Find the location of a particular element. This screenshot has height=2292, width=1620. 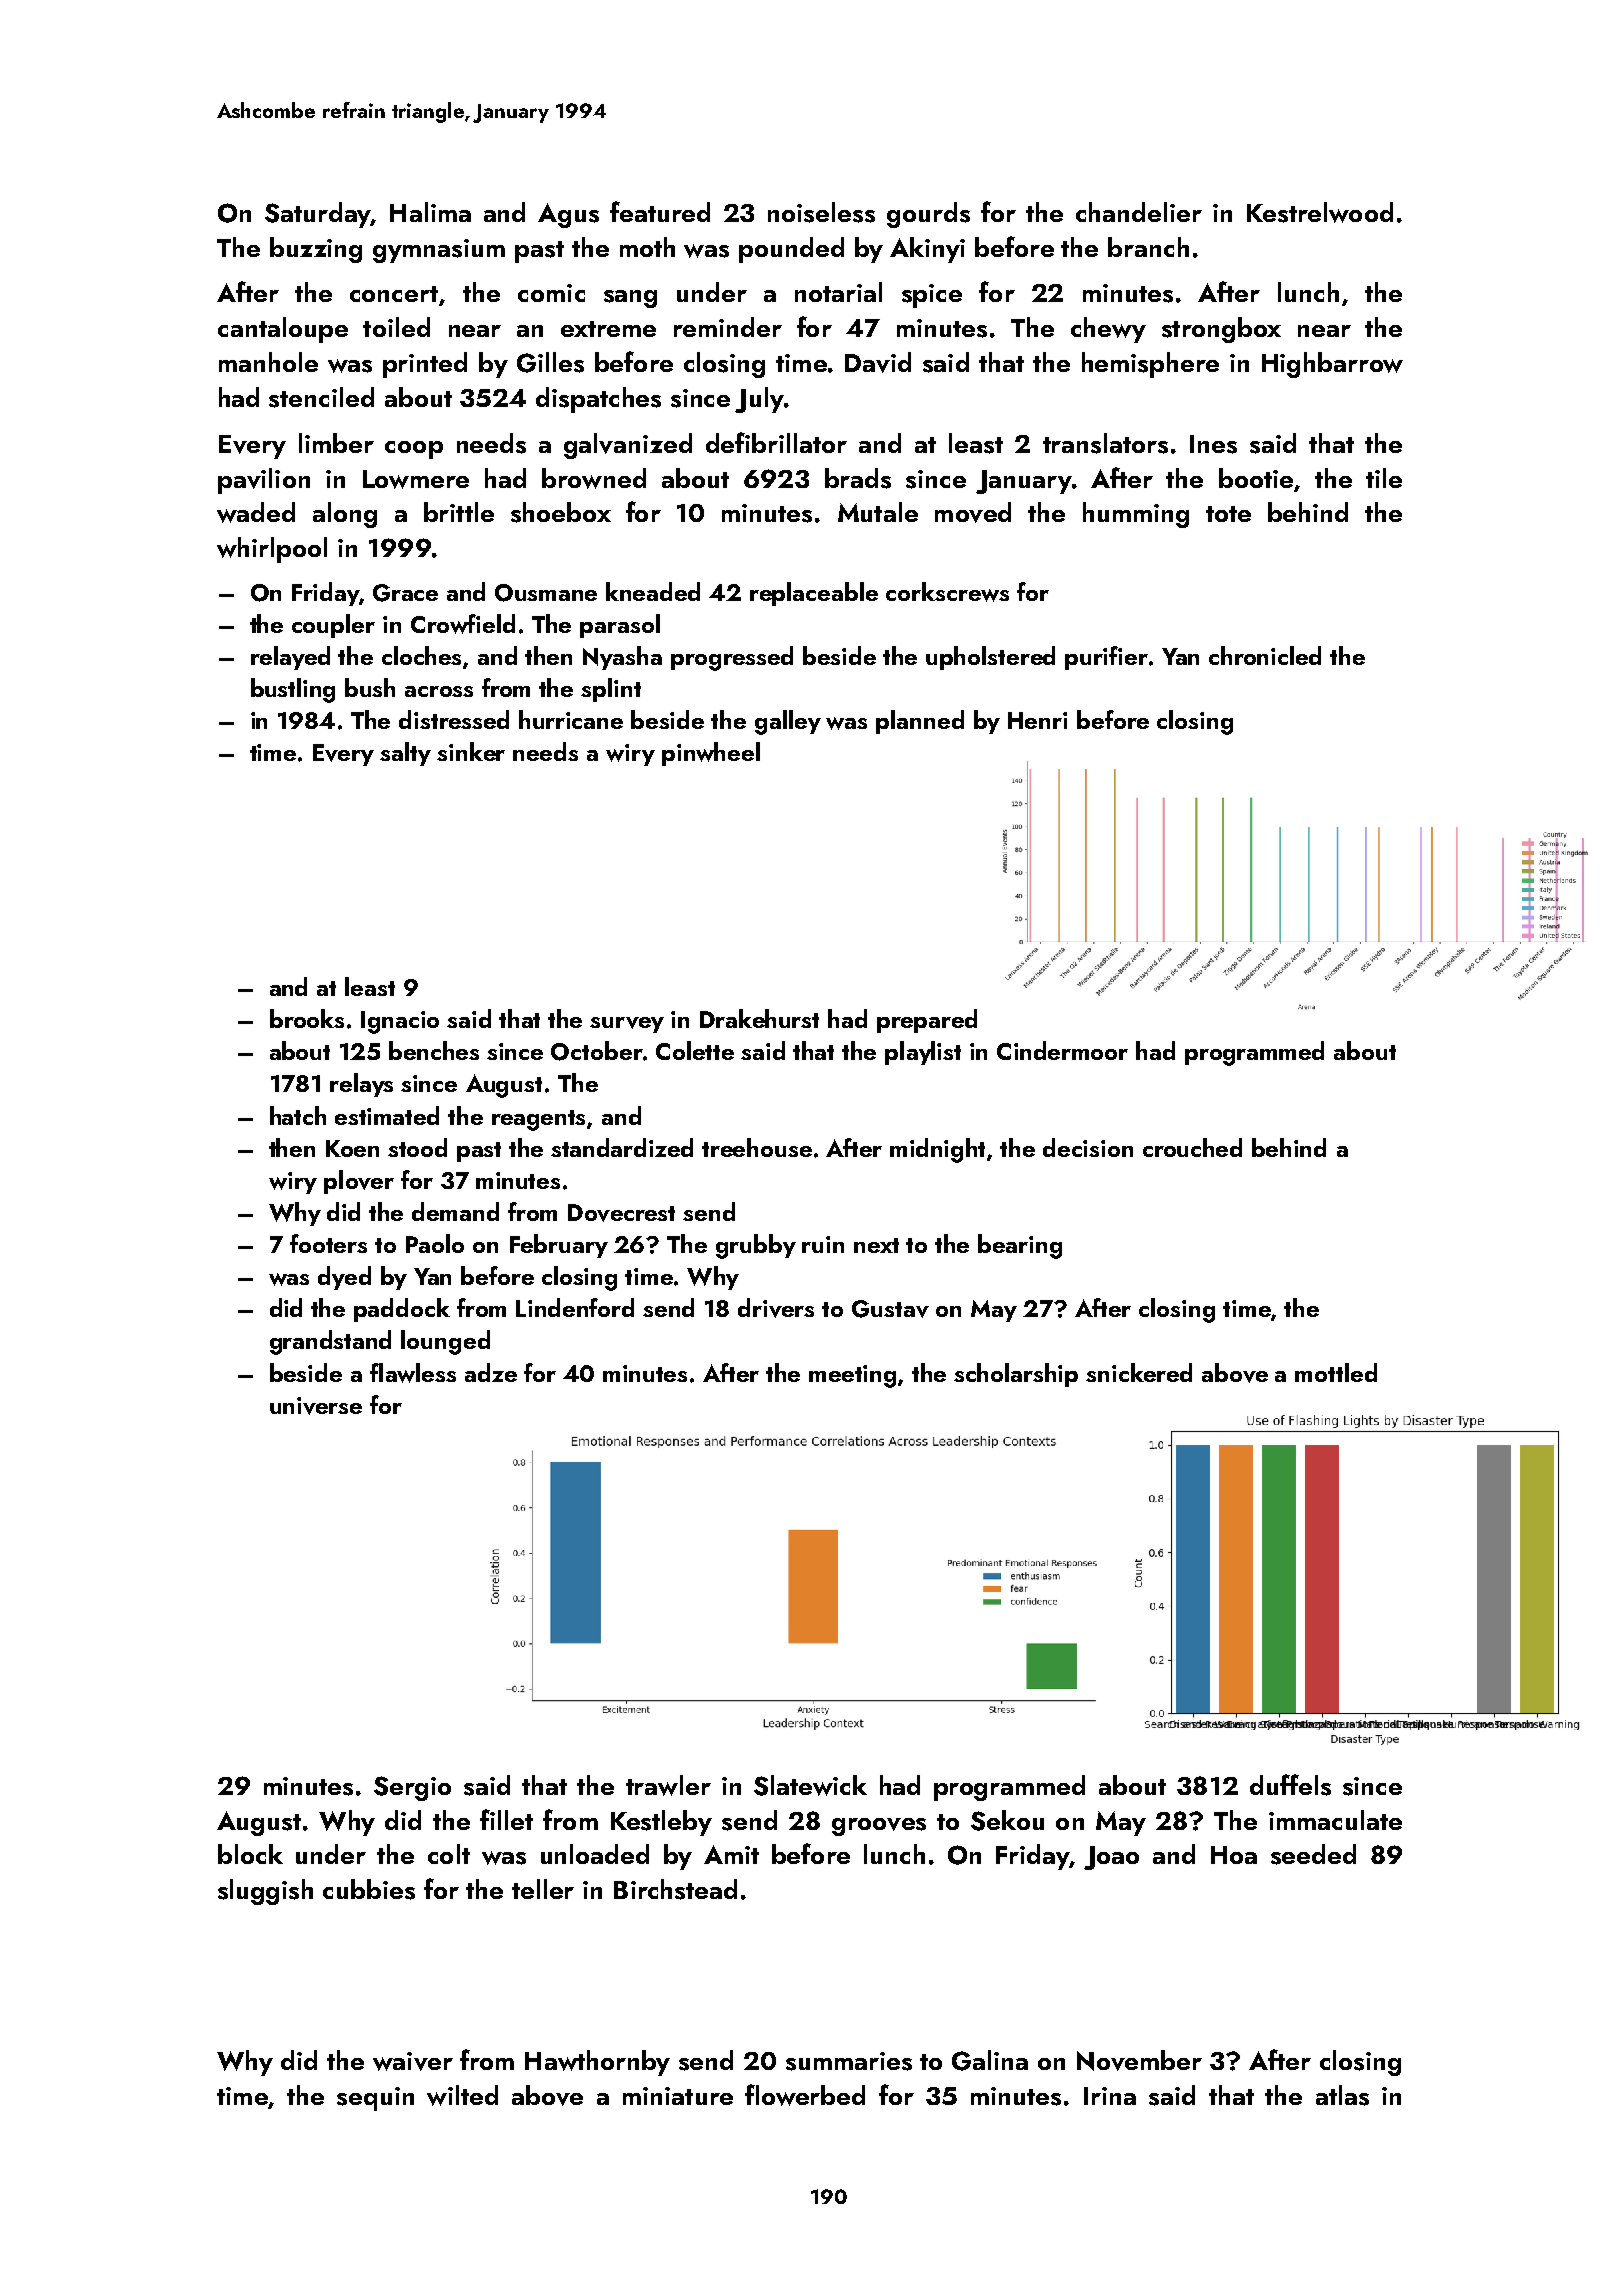

Crowfield is located at coordinates (463, 624).
